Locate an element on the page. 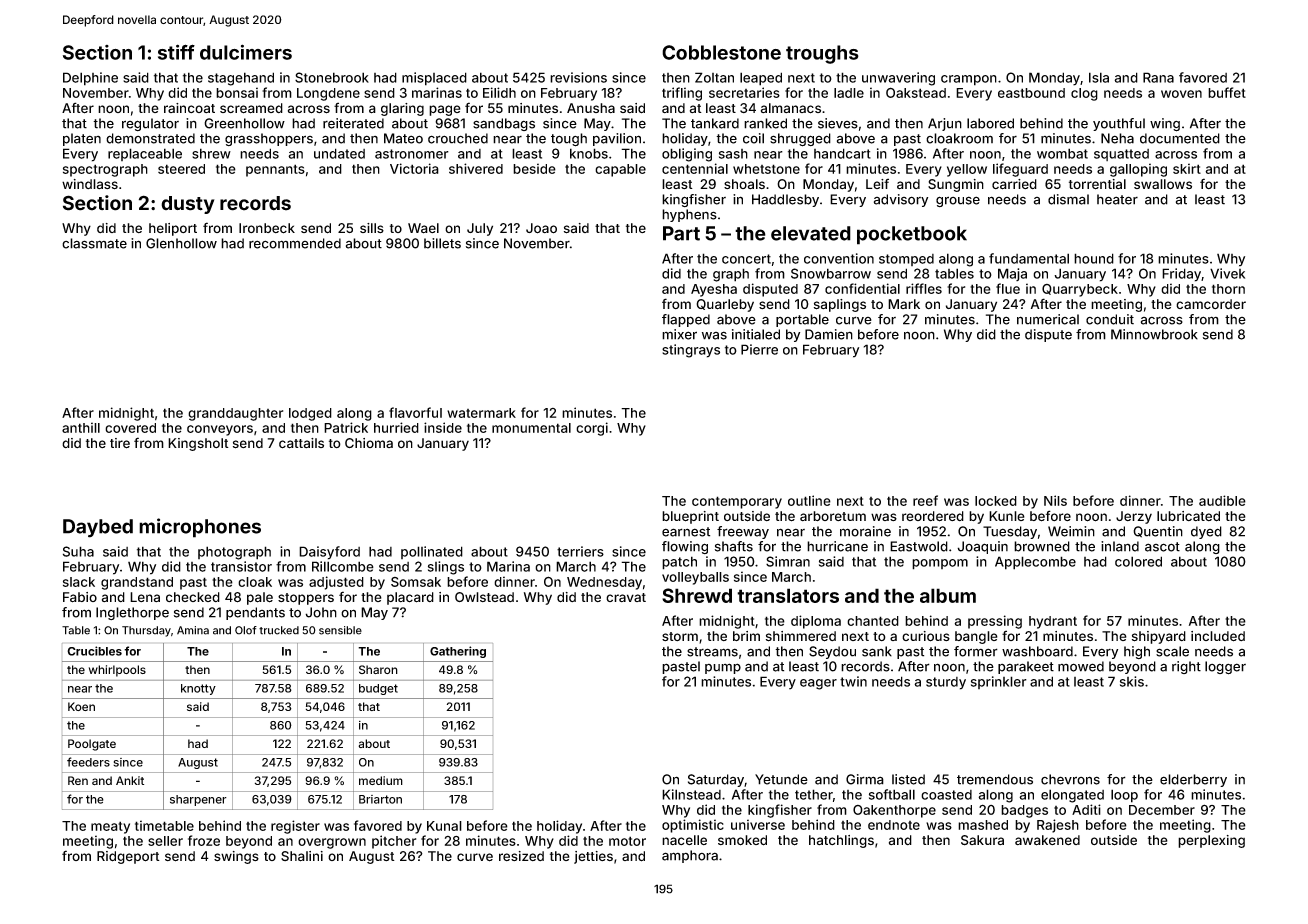 Image resolution: width=1308 pixels, height=924 pixels. revisions is located at coordinates (578, 77).
